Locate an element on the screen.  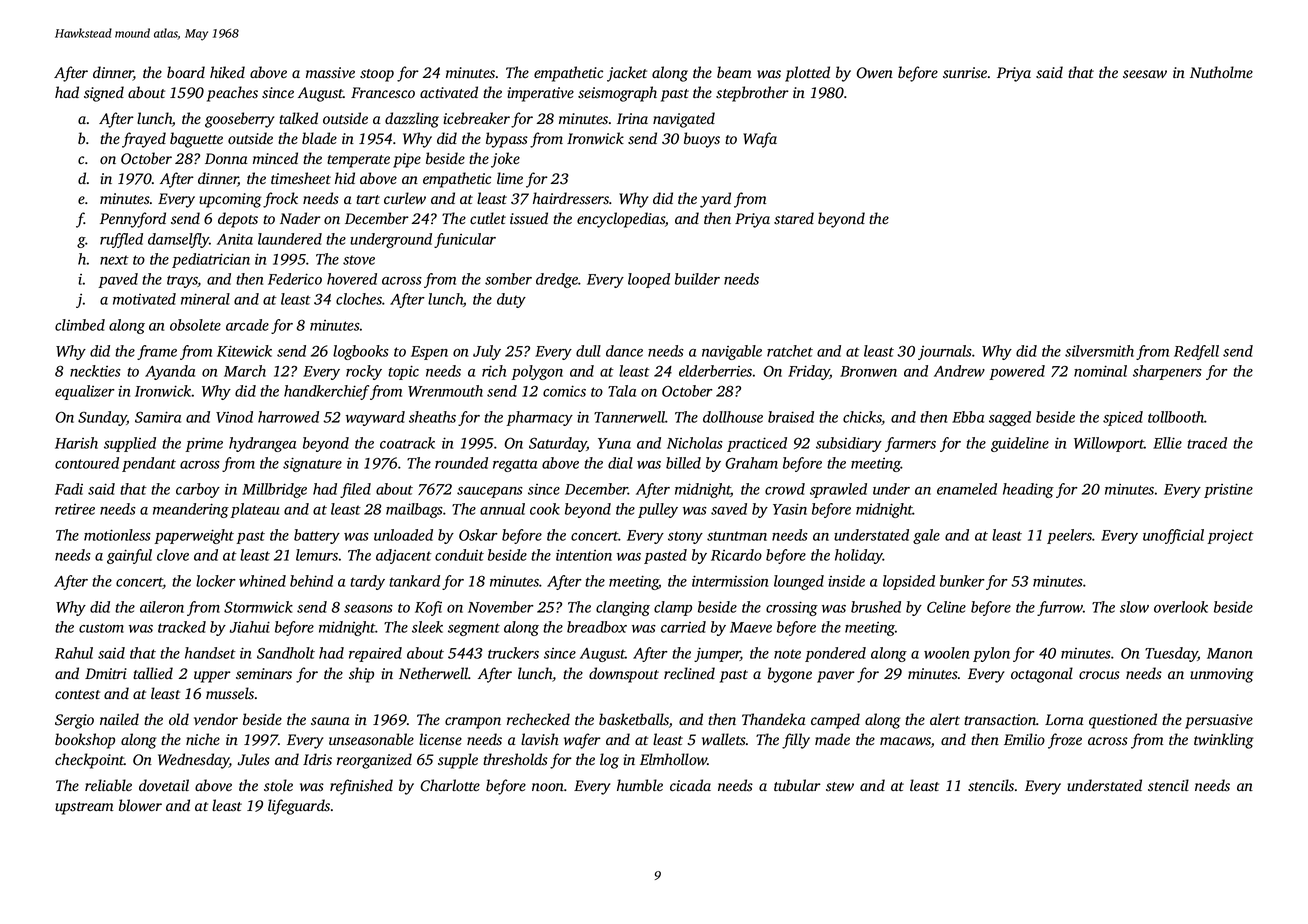
sunrise is located at coordinates (965, 73).
